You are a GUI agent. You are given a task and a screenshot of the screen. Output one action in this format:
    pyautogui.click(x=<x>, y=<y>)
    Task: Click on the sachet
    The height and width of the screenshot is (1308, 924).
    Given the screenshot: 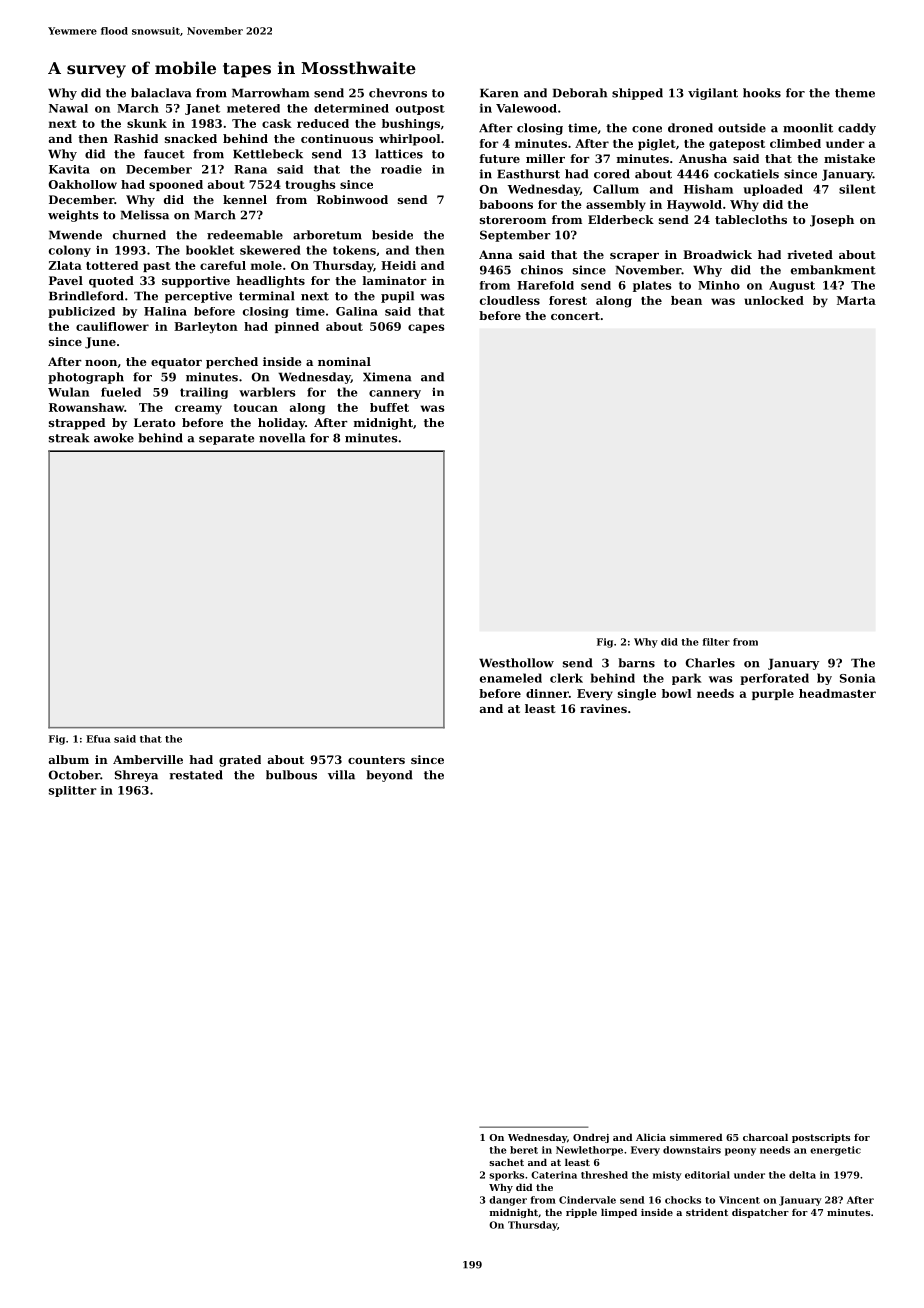 What is the action you would take?
    pyautogui.click(x=506, y=1162)
